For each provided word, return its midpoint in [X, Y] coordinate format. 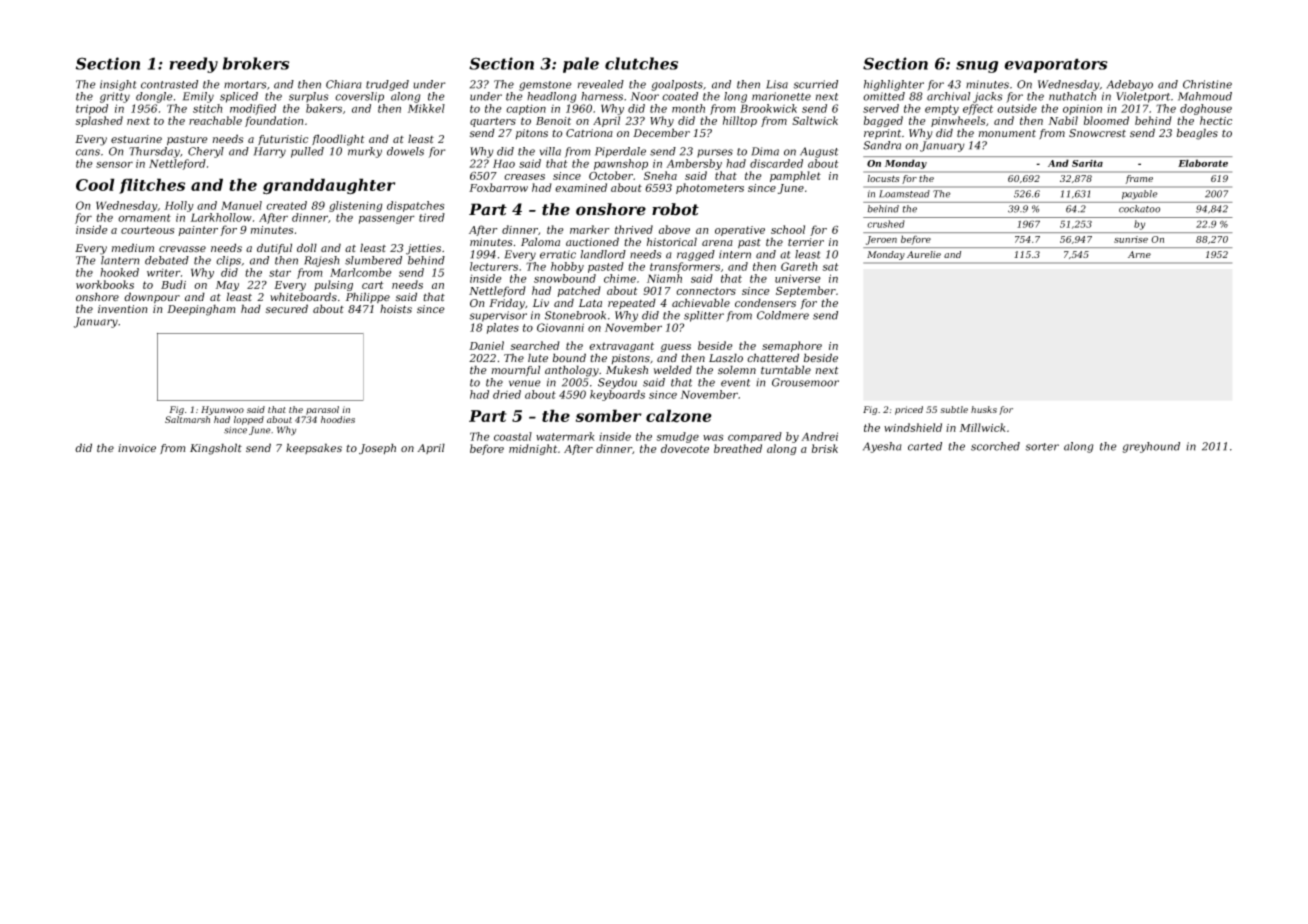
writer [164, 272]
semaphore [792, 346]
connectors [706, 291]
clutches [641, 63]
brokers [256, 63]
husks [984, 409]
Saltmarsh [187, 419]
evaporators [1056, 65]
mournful [516, 370]
